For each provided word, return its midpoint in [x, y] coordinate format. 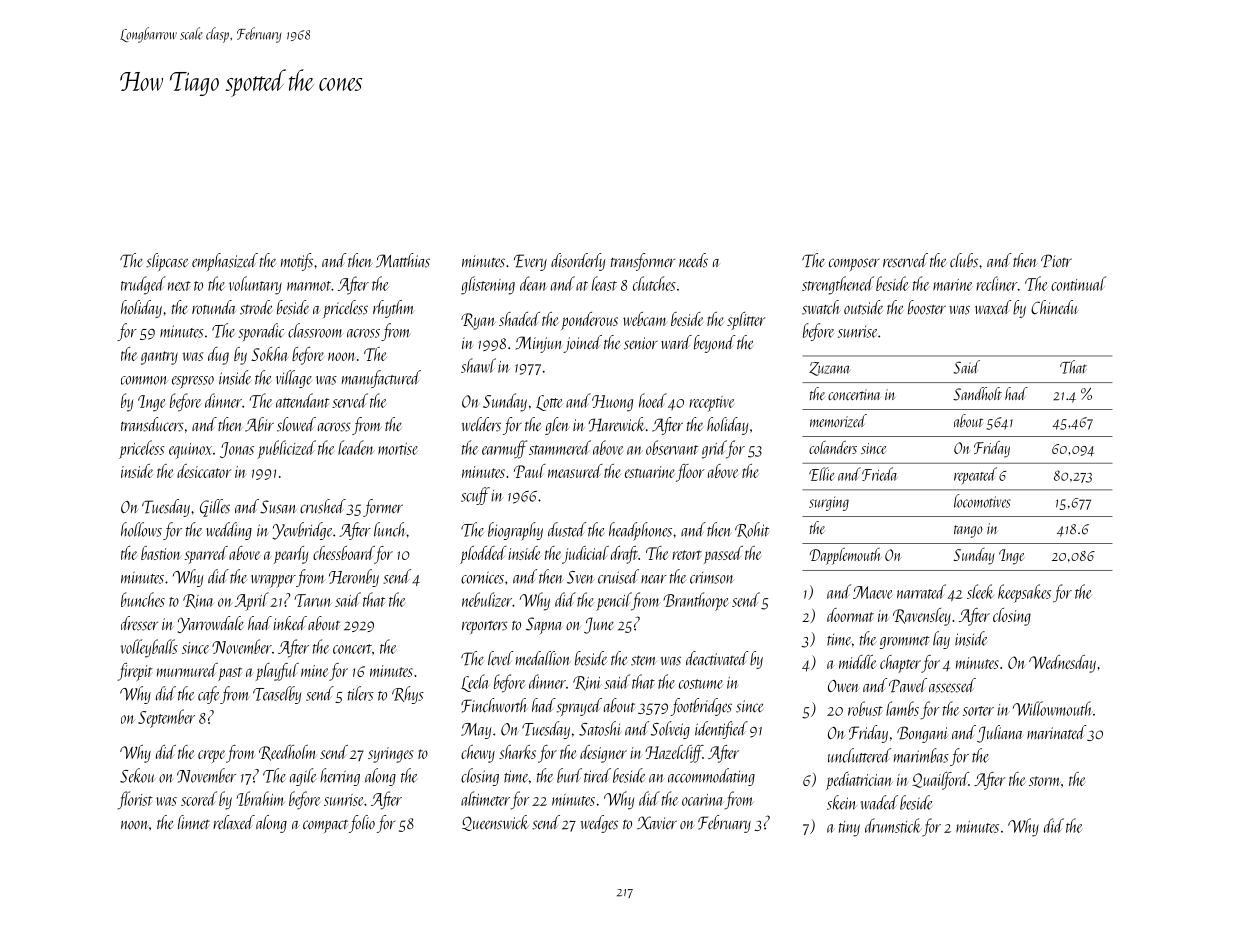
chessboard [344, 554]
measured [575, 471]
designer [603, 754]
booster [927, 307]
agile [303, 777]
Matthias [403, 260]
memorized [838, 421]
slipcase [167, 262]
